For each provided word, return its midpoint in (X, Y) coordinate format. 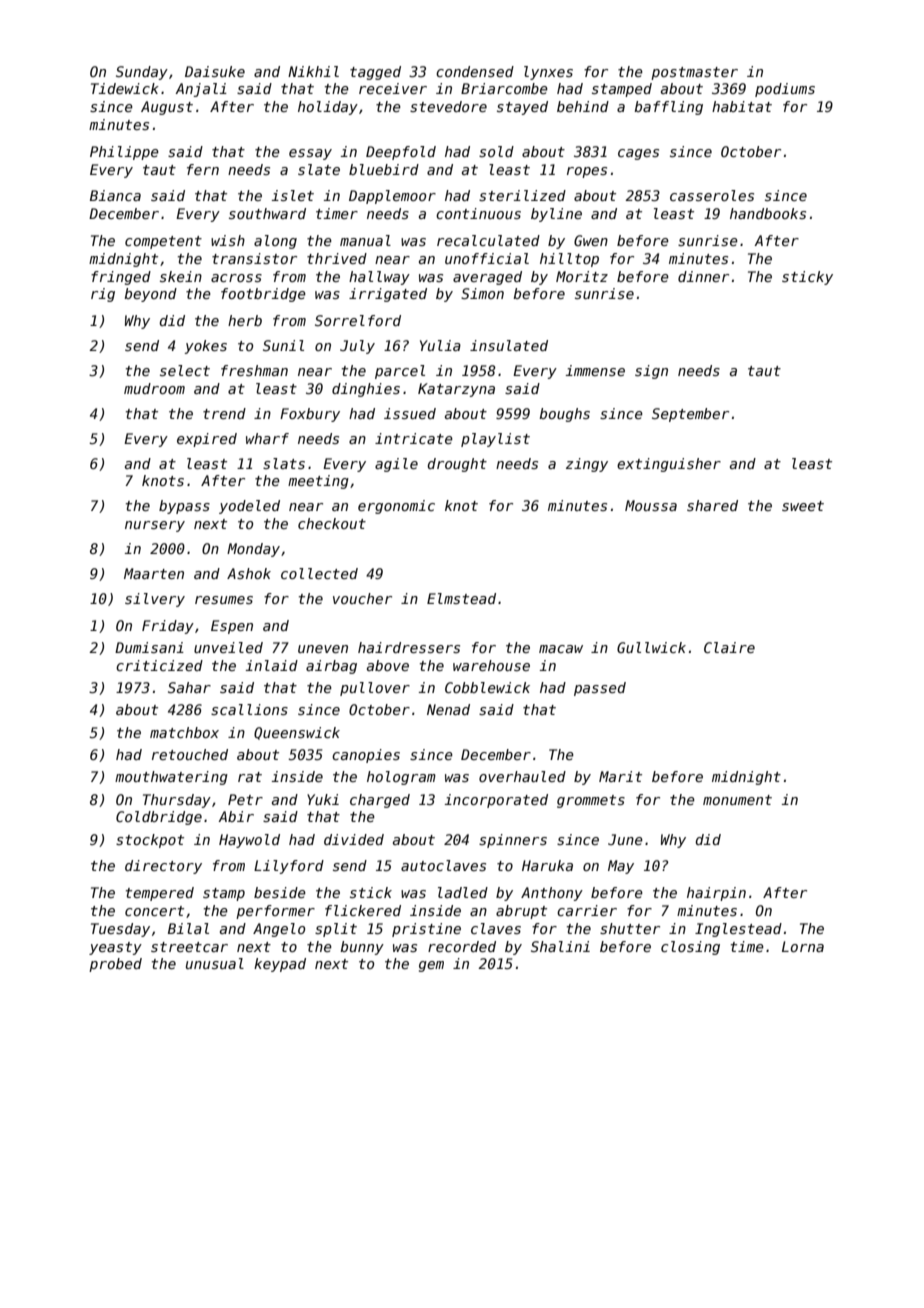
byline (556, 215)
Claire (729, 647)
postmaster (694, 73)
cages (638, 154)
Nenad (448, 709)
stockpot (150, 841)
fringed (121, 278)
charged (380, 801)
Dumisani (149, 647)
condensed (475, 71)
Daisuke (215, 71)
